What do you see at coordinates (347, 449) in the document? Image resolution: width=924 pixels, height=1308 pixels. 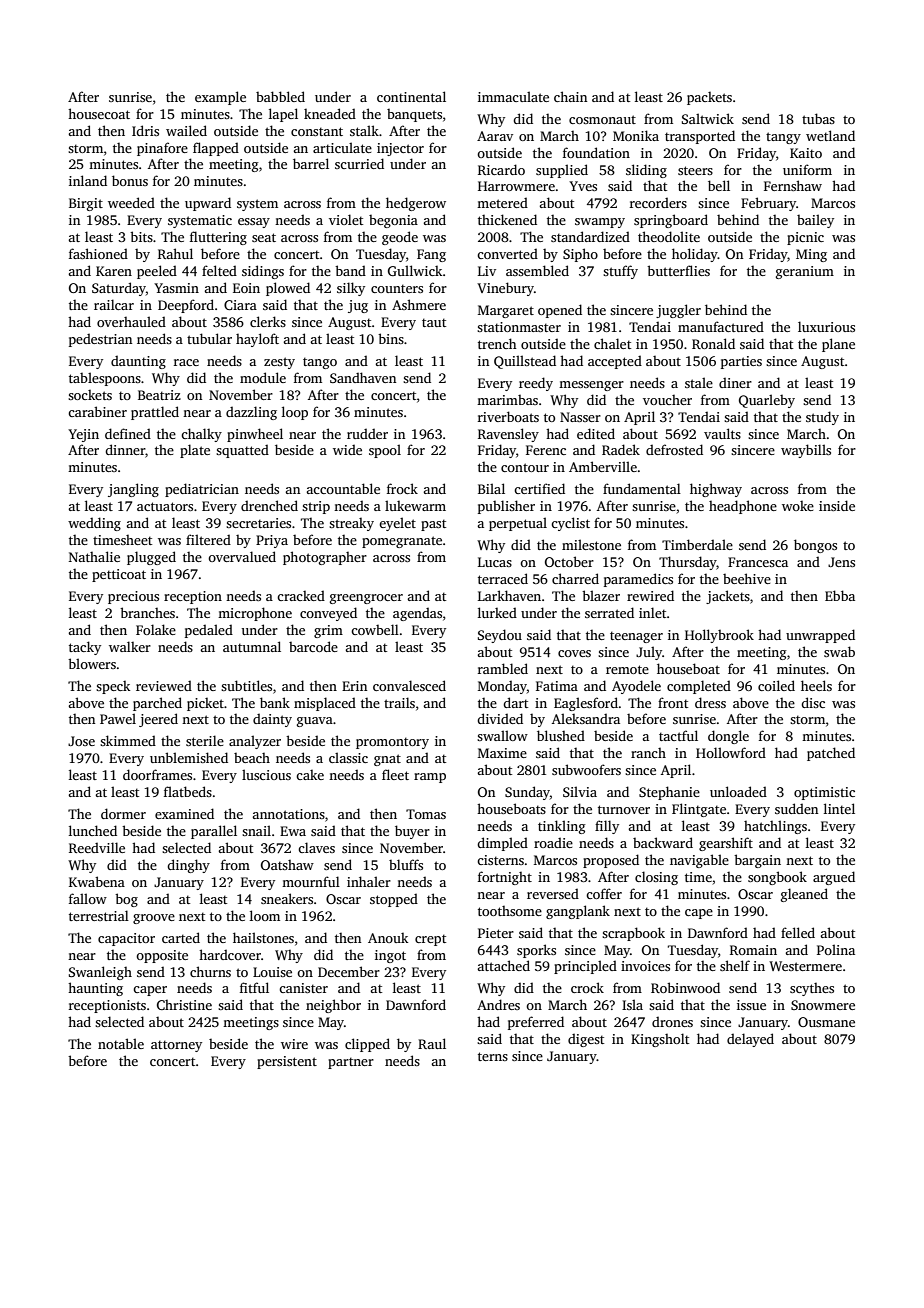 I see `wide` at bounding box center [347, 449].
